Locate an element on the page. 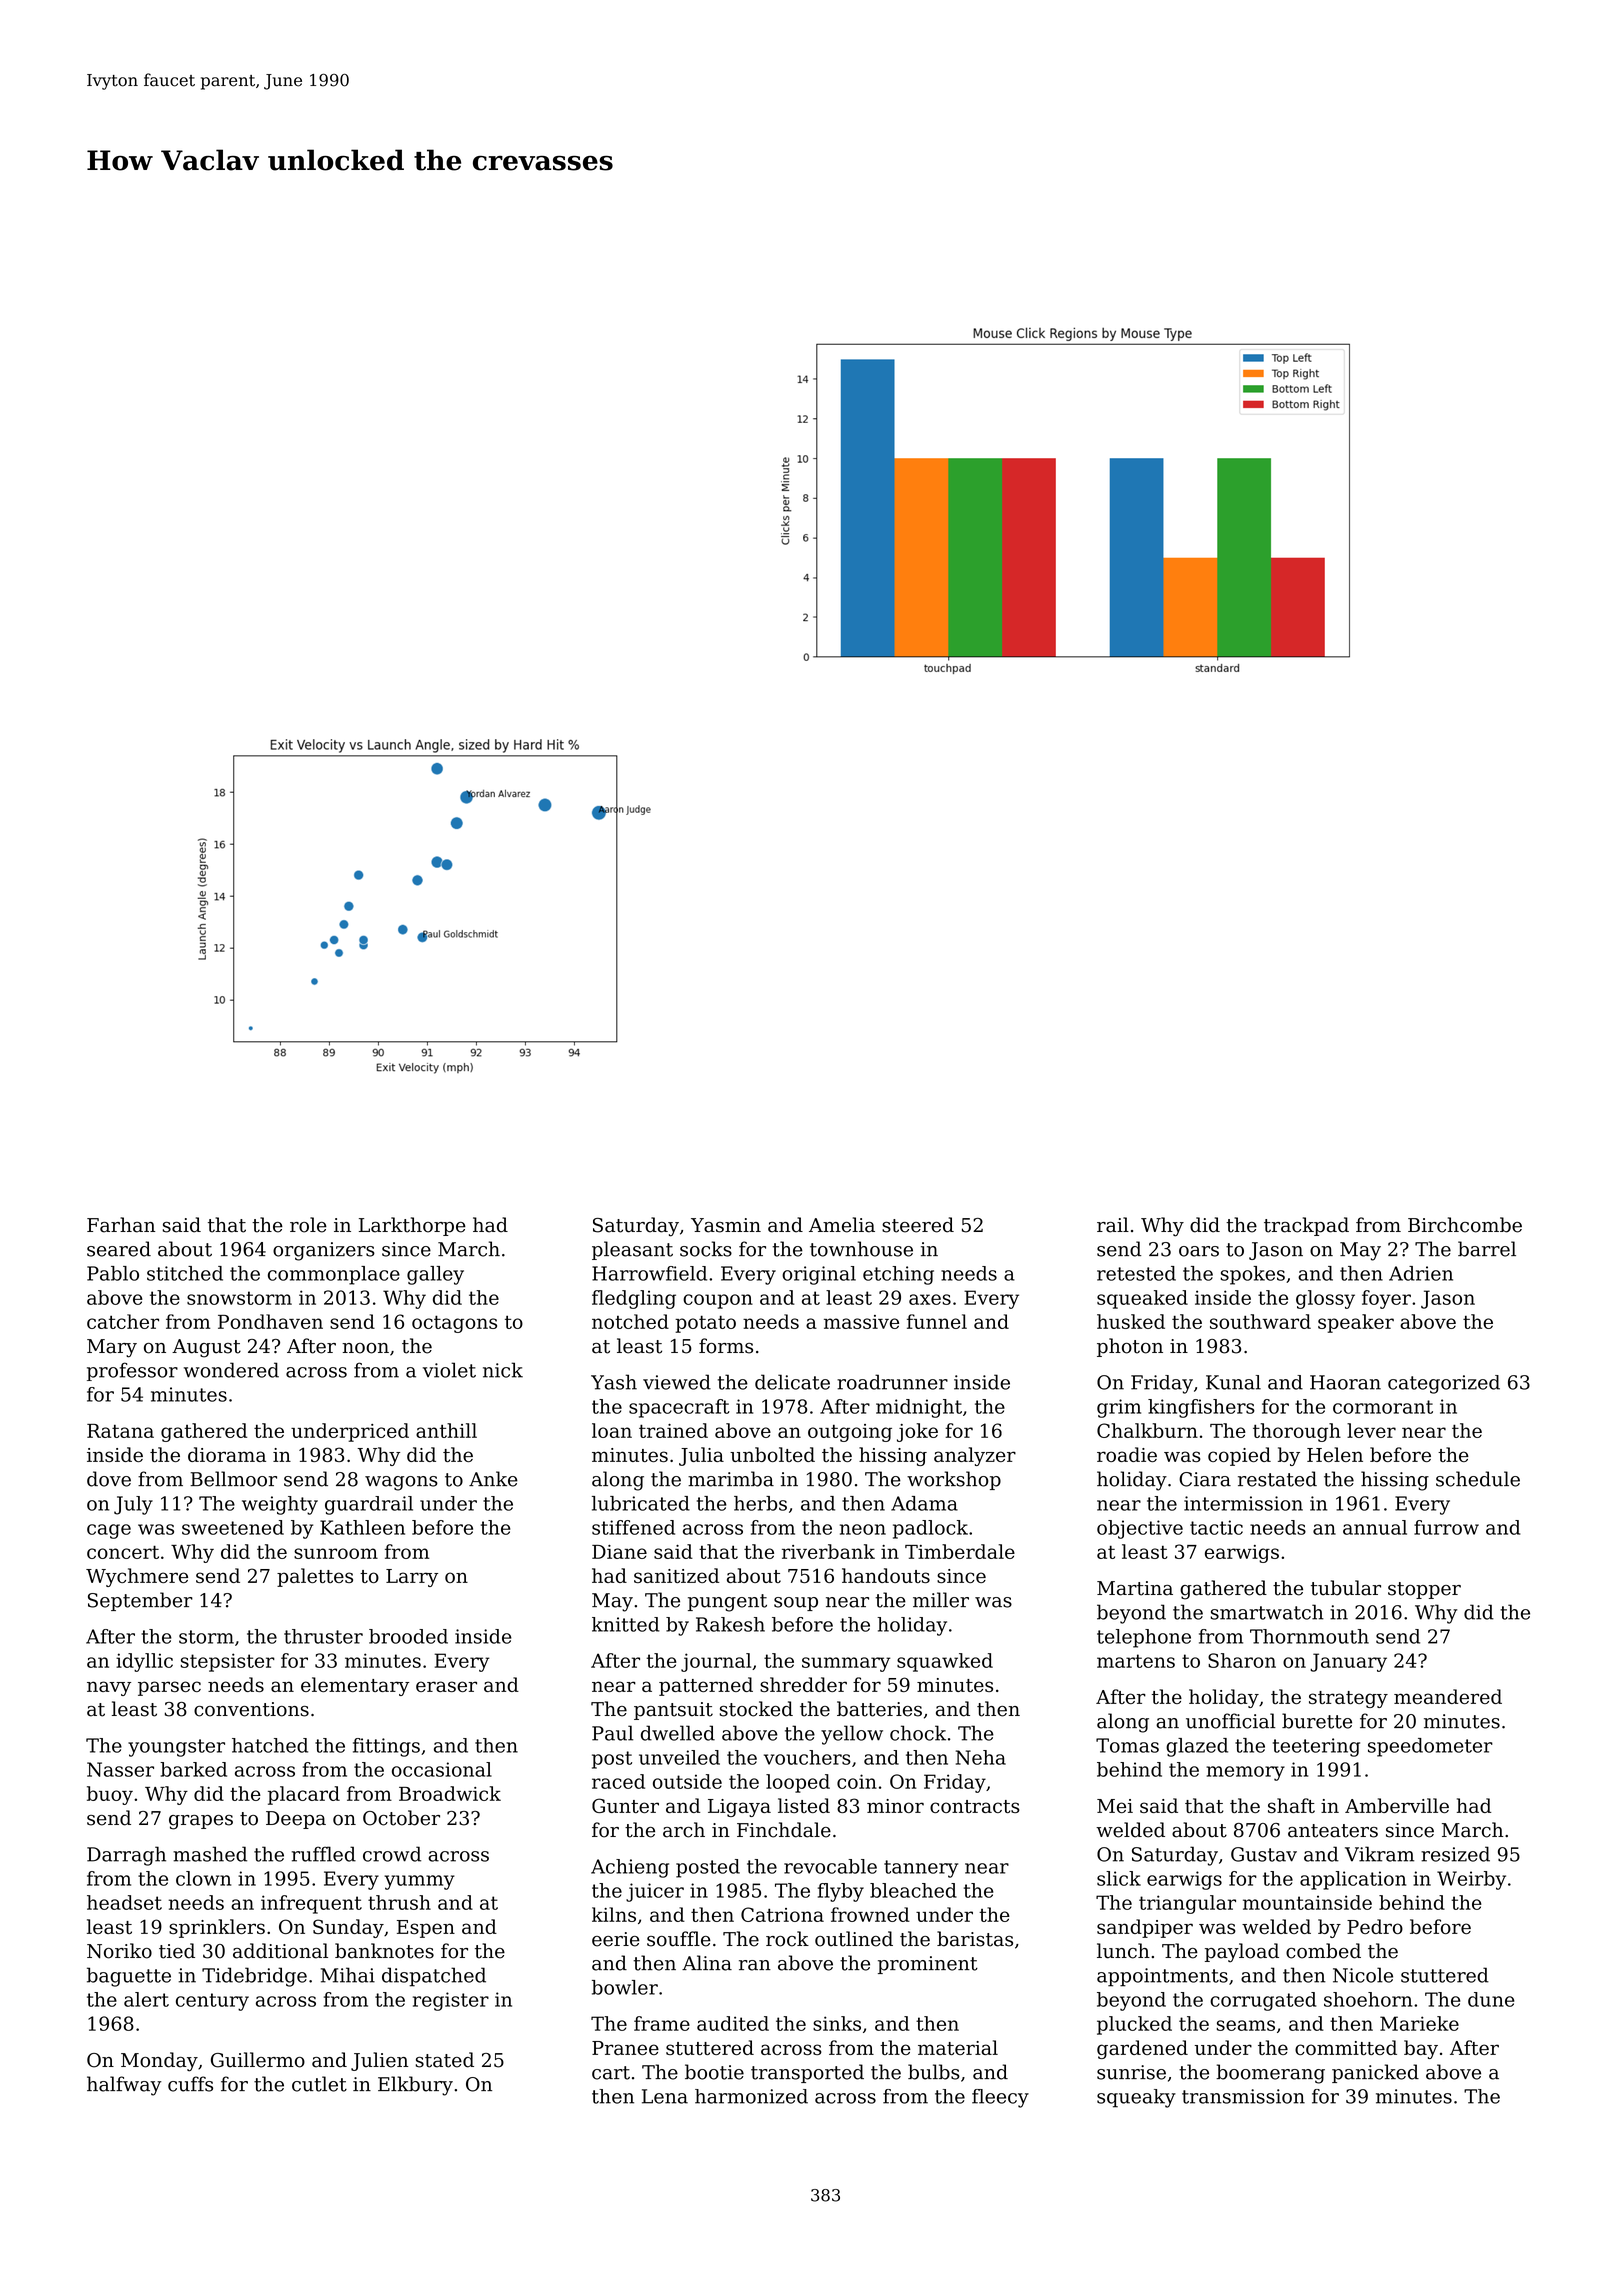 This document has height=2292, width=1620. Larkthorpe is located at coordinates (412, 1226).
